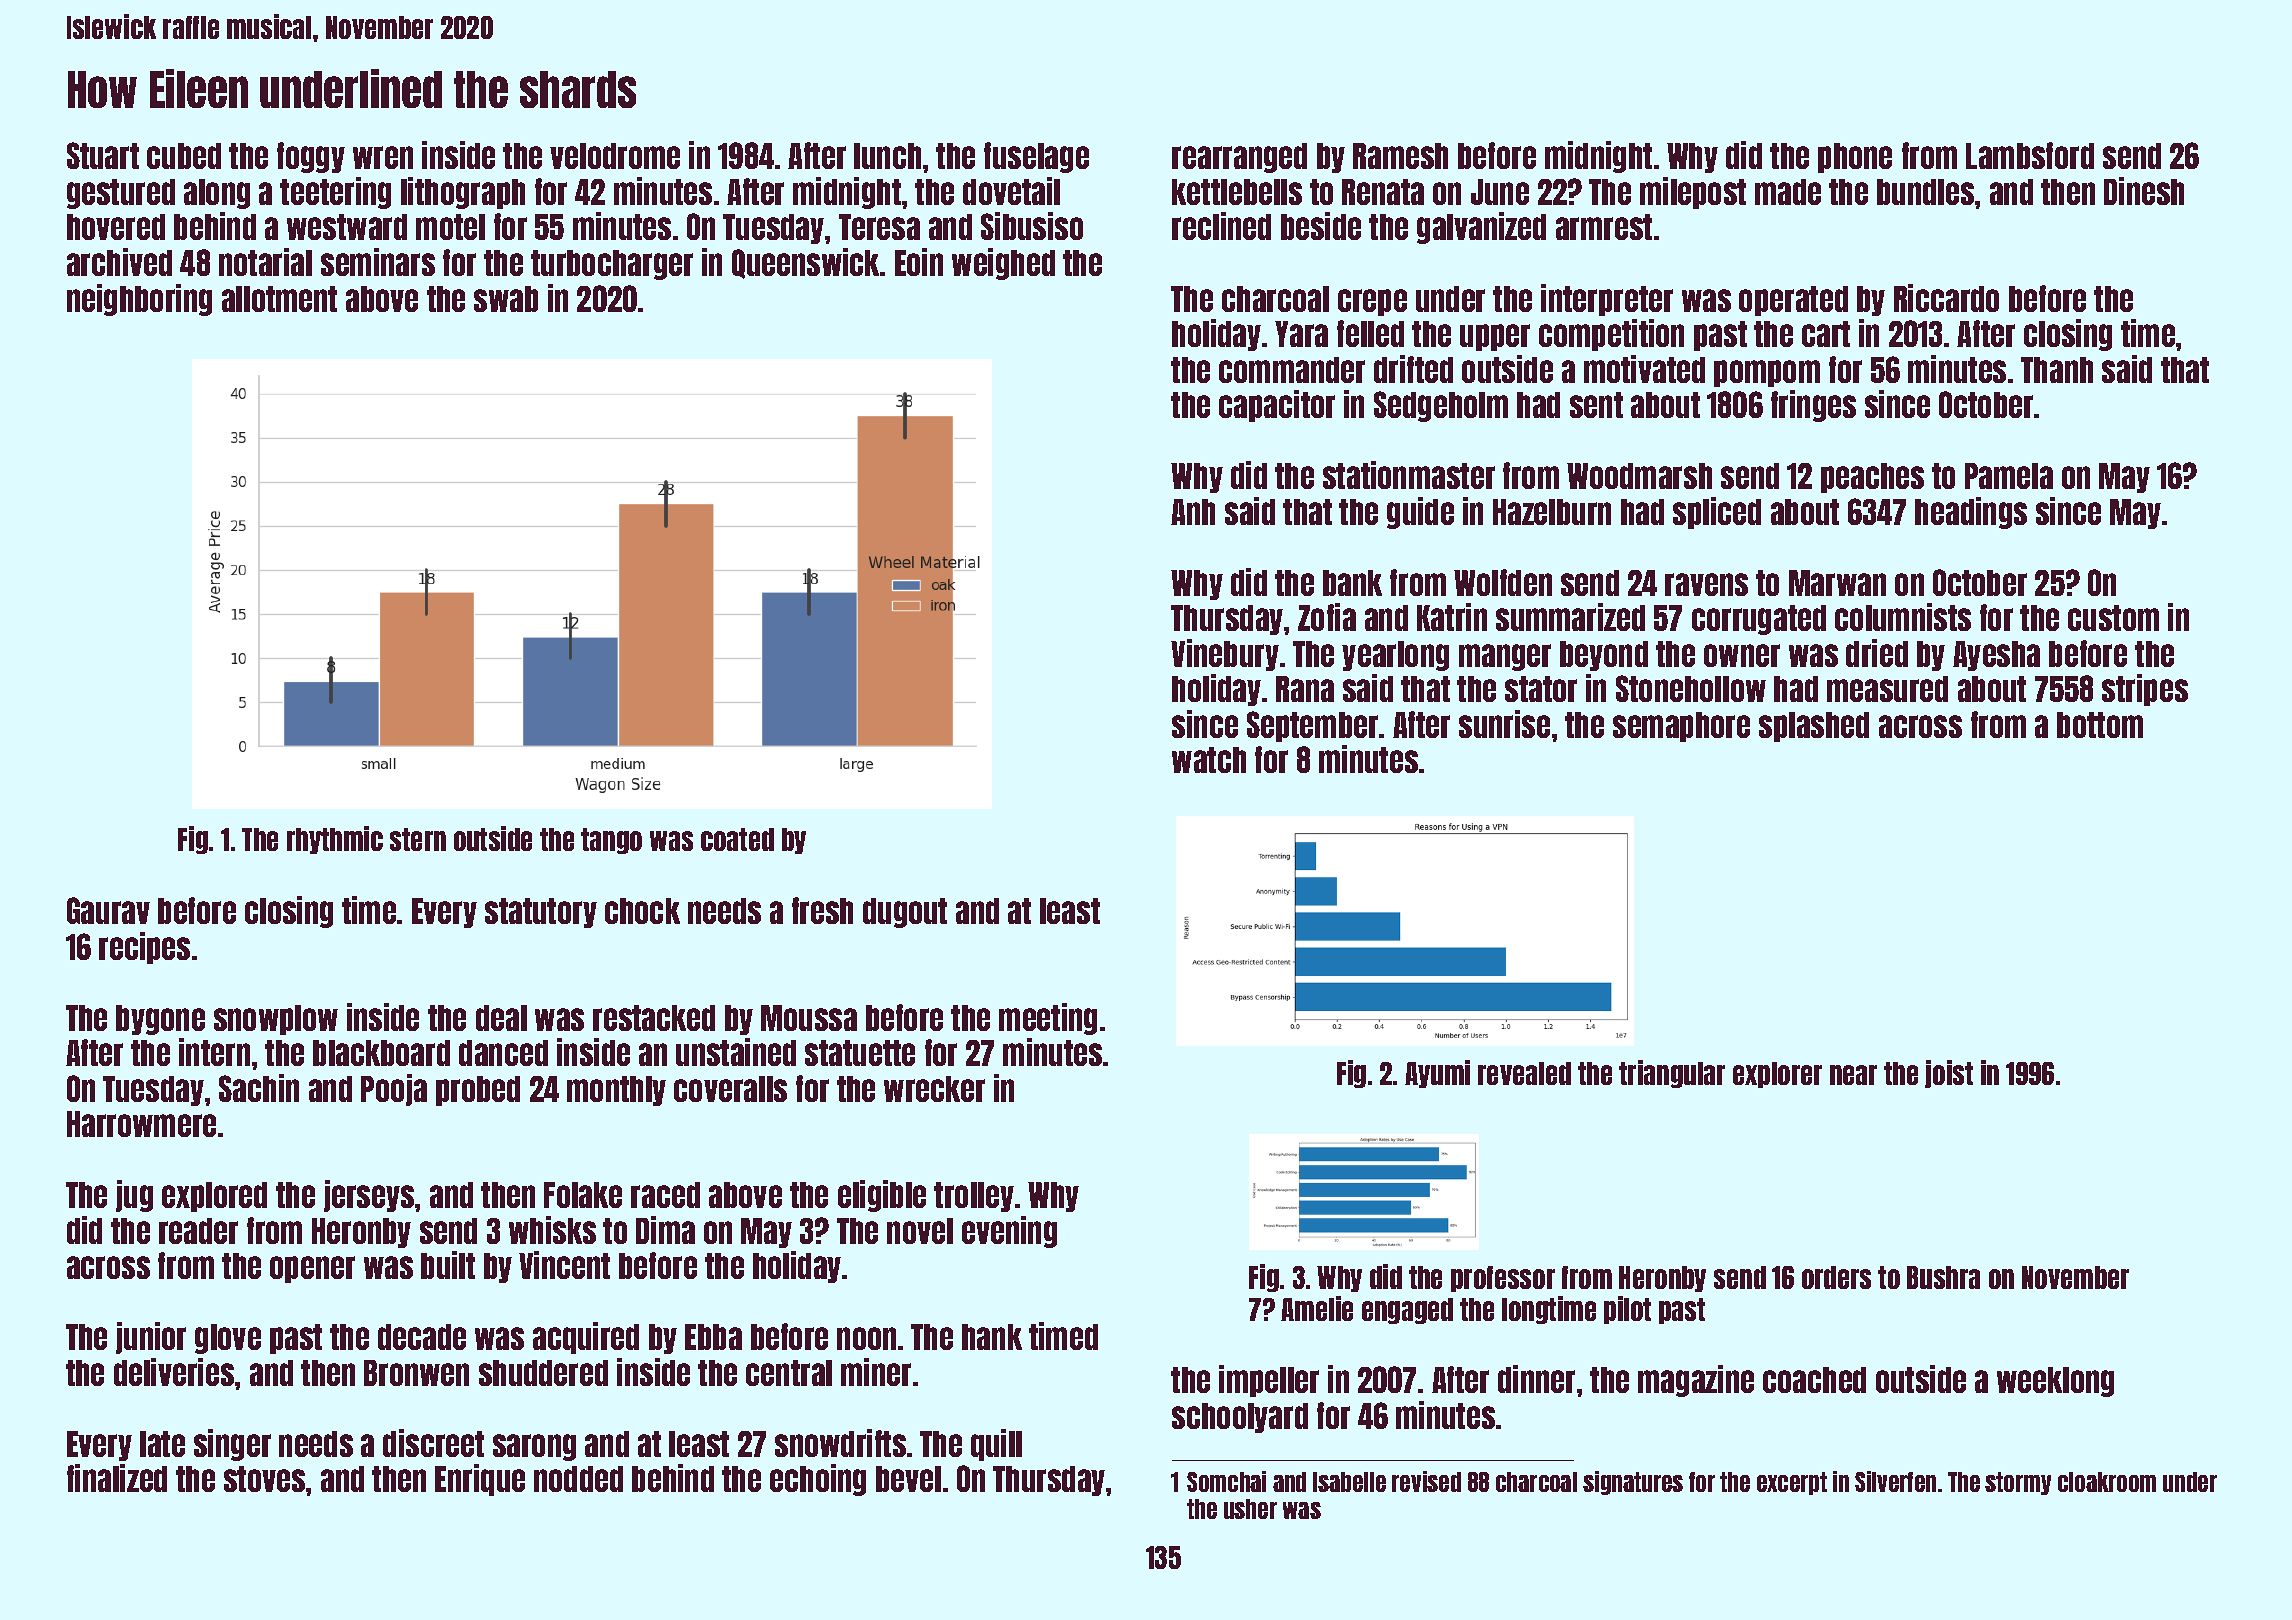 The image size is (2292, 1620). Describe the element at coordinates (1639, 476) in the screenshot. I see `Woodmarsh` at that location.
